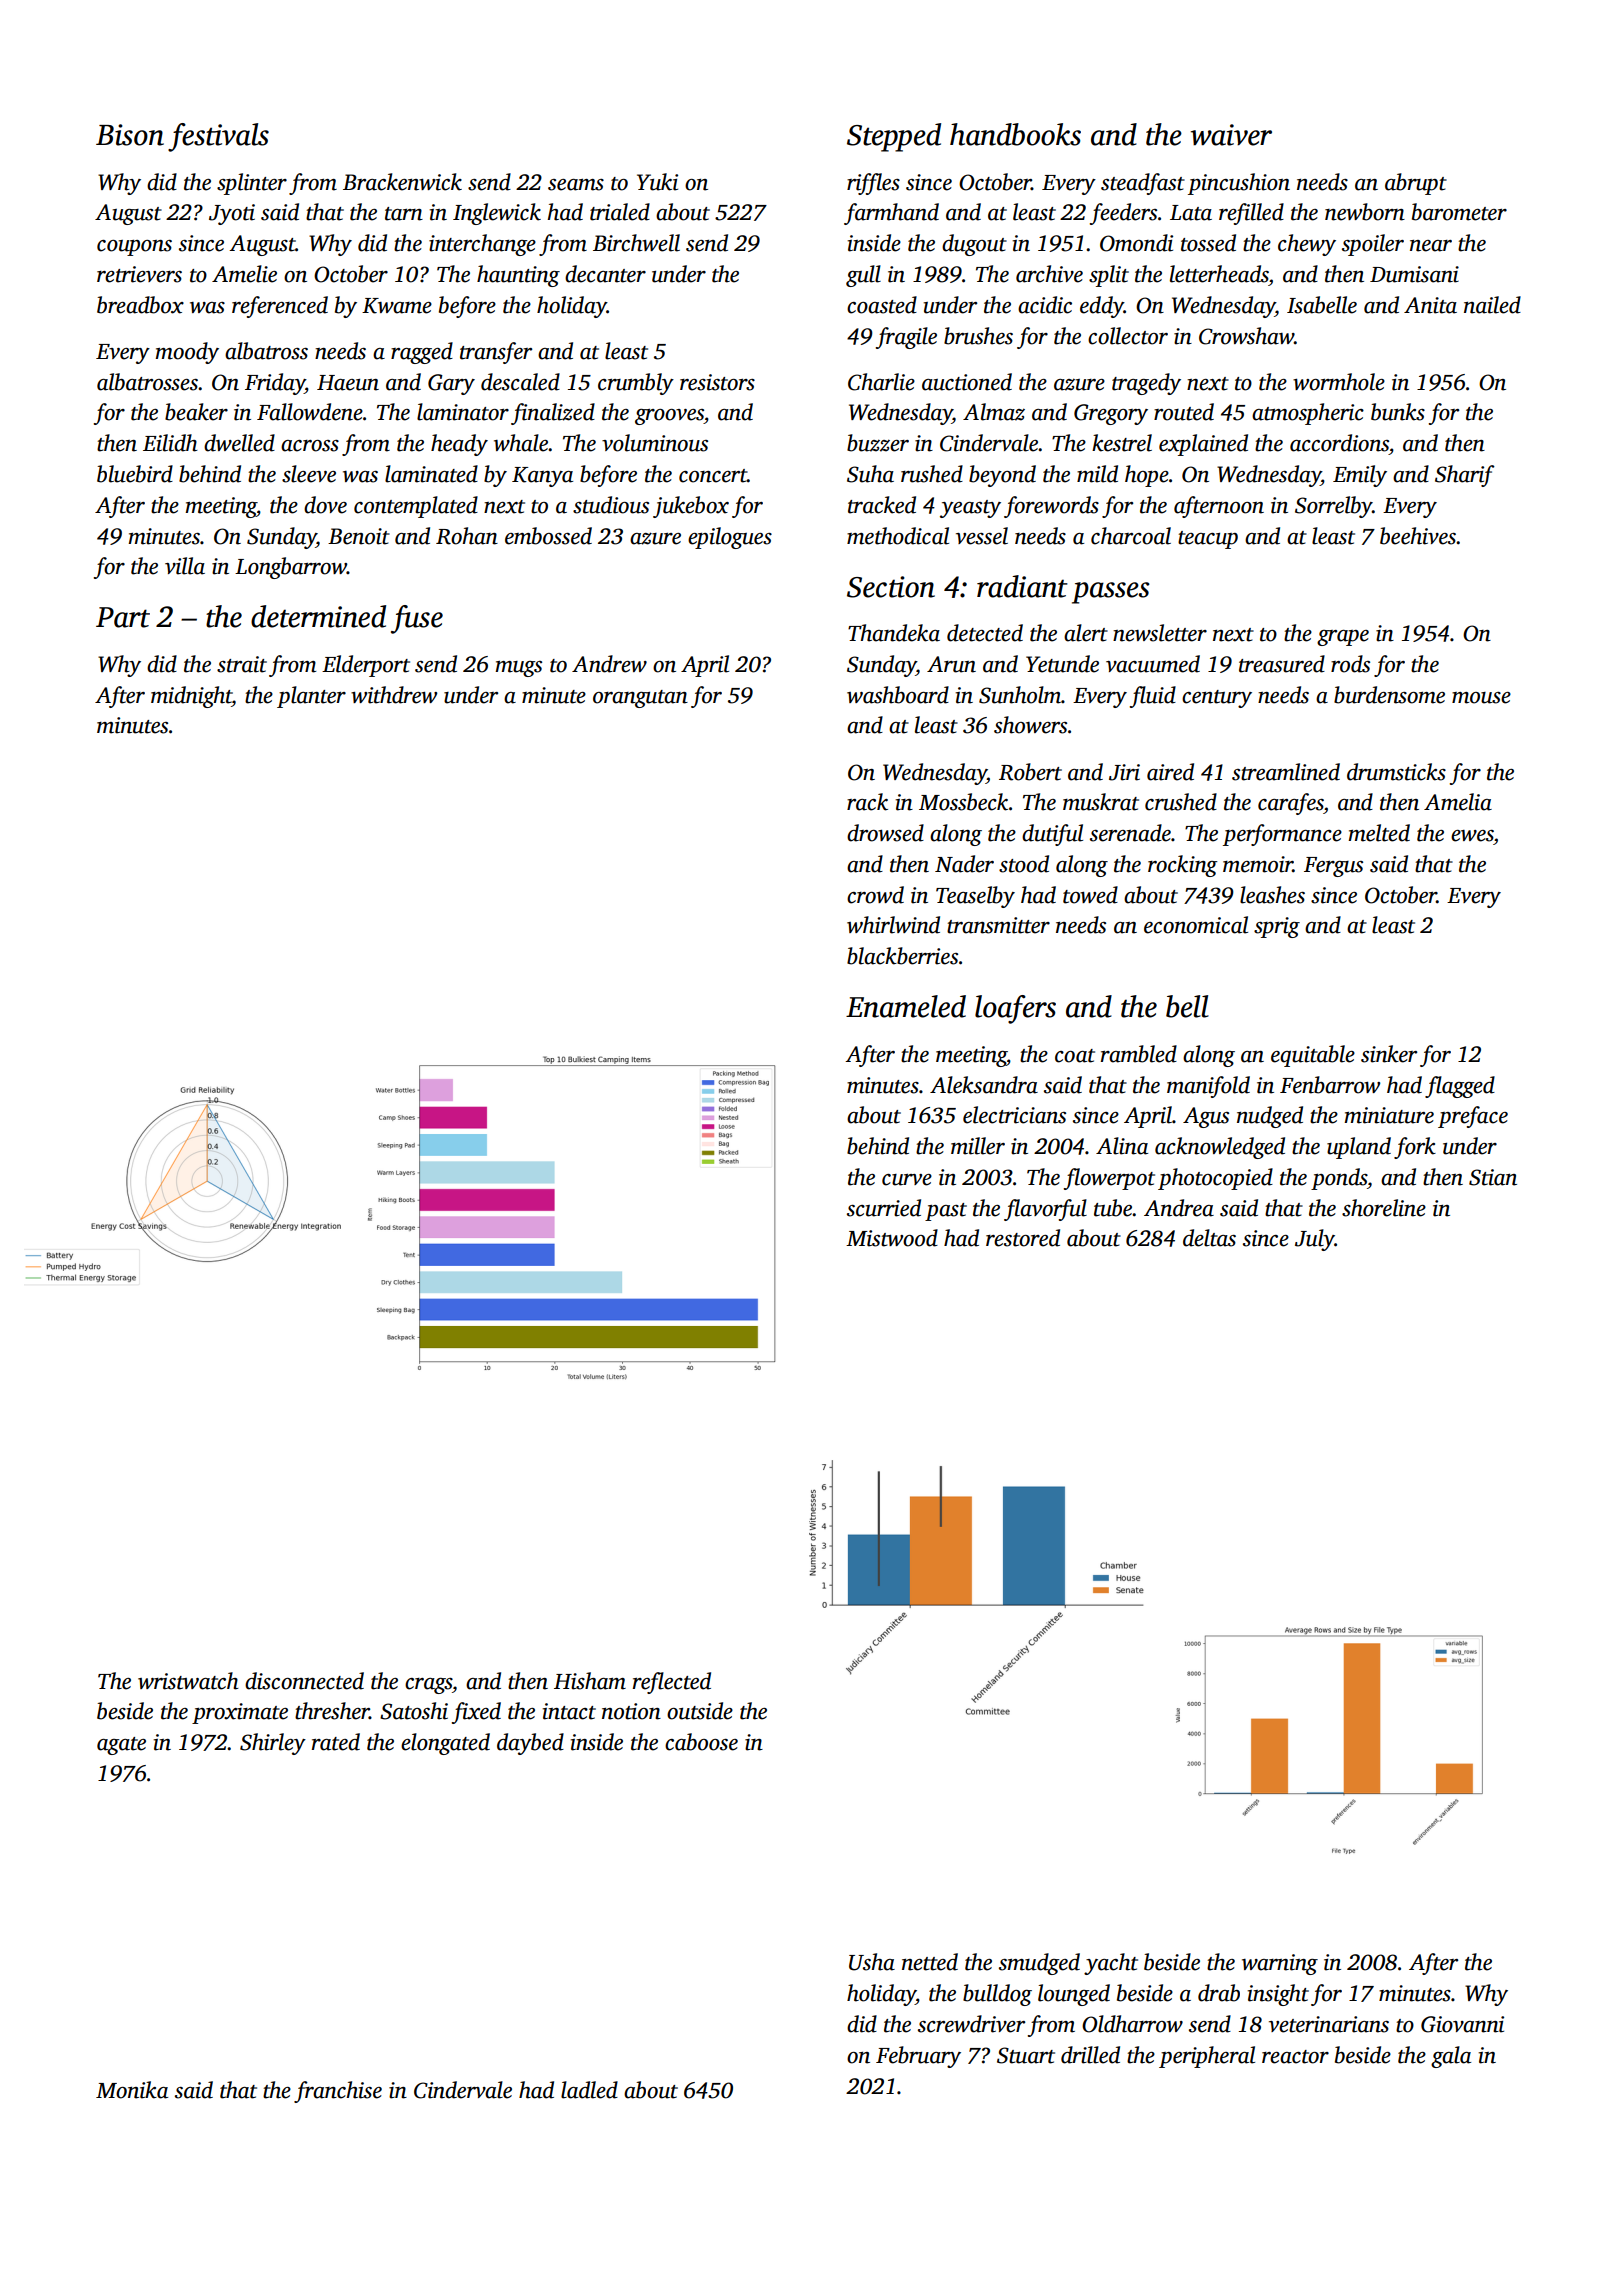 This page has width=1620, height=2292. Describe the element at coordinates (1277, 927) in the page. I see `sprig` at that location.
